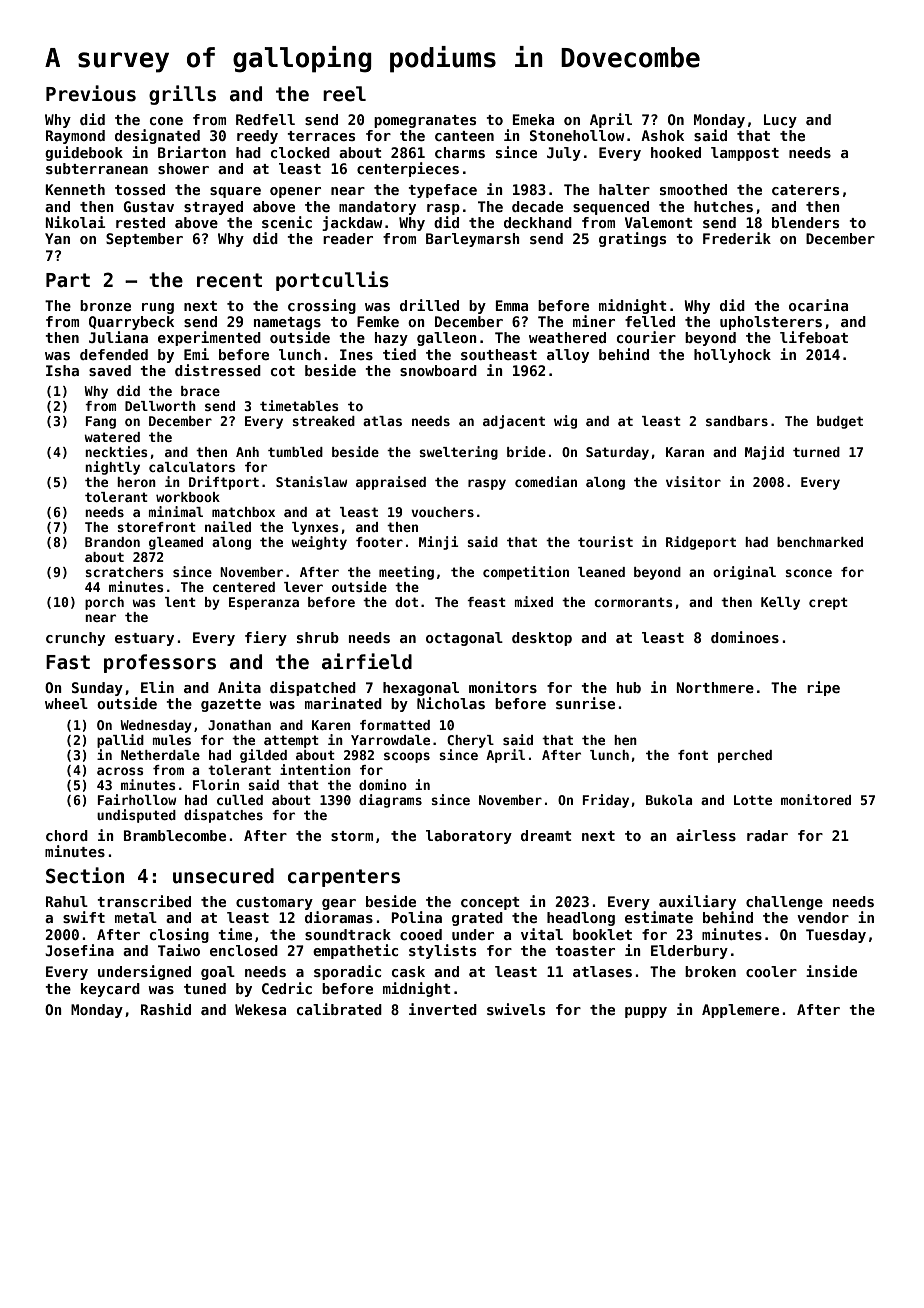  I want to click on inverted, so click(443, 1009).
